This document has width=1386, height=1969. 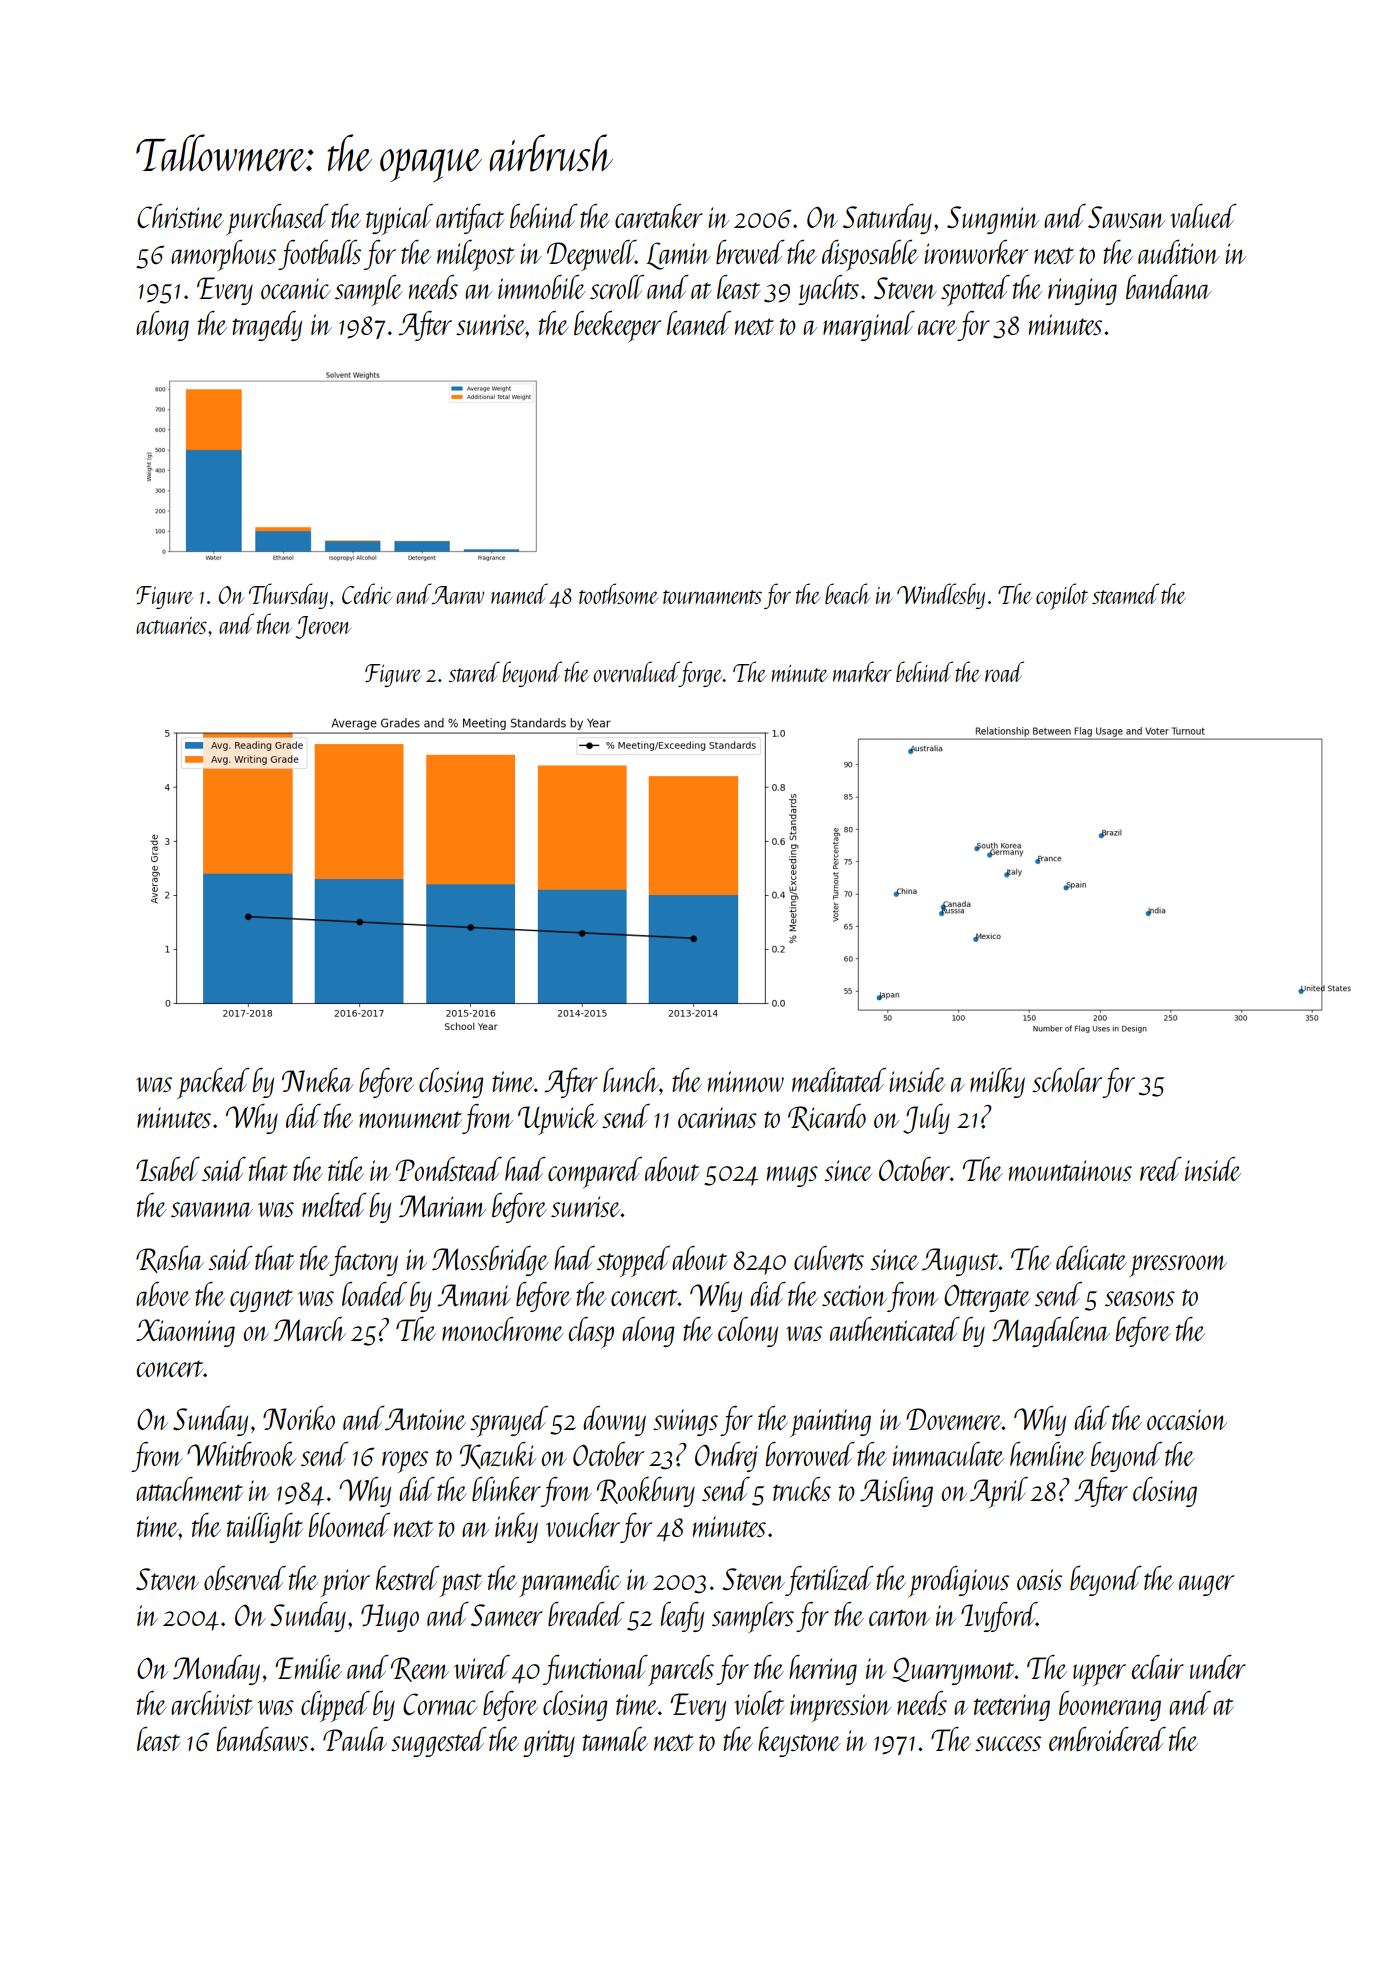 I want to click on actuaries, so click(x=171, y=625).
